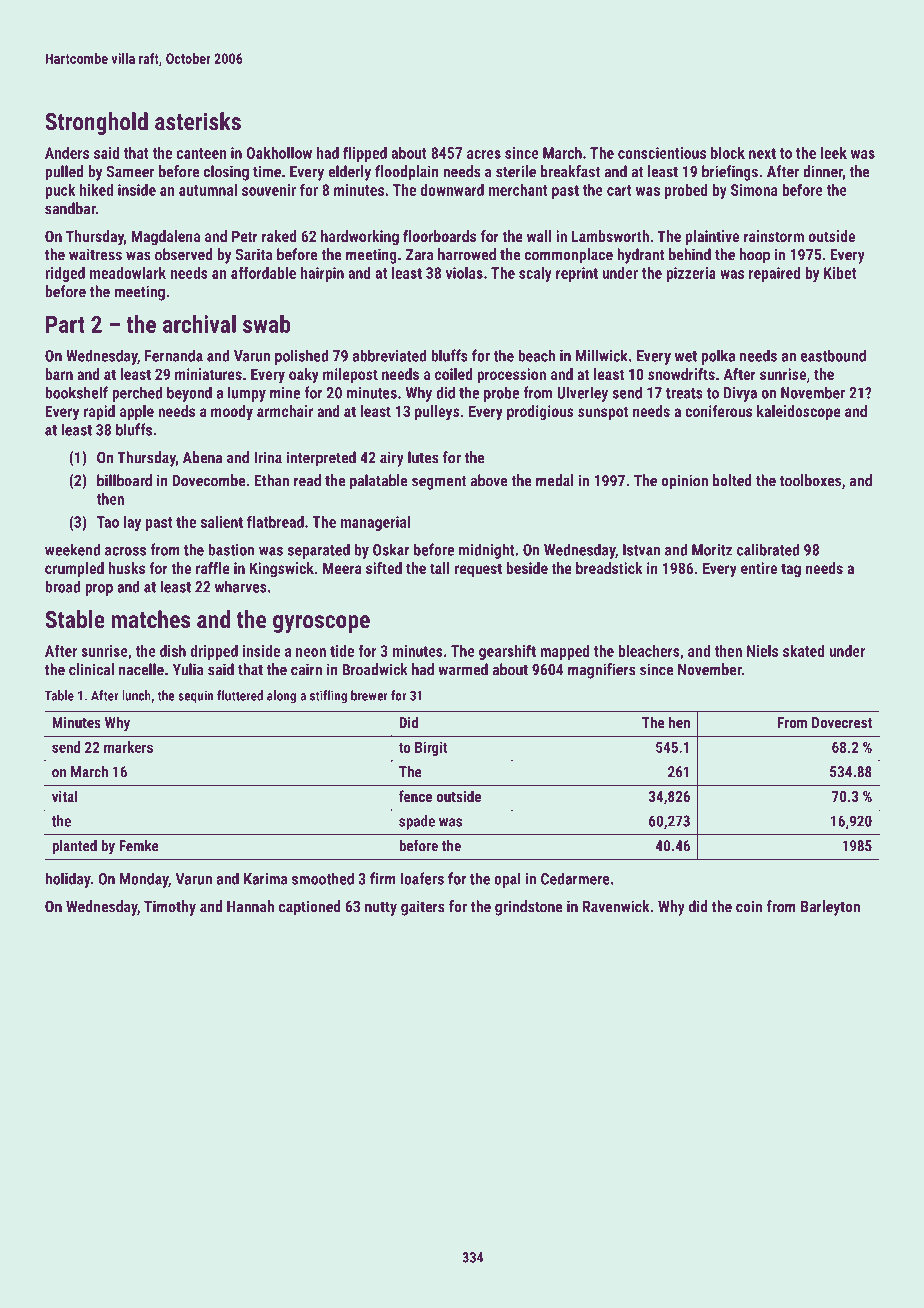 Image resolution: width=924 pixels, height=1308 pixels. I want to click on snowdrifts, so click(681, 374).
